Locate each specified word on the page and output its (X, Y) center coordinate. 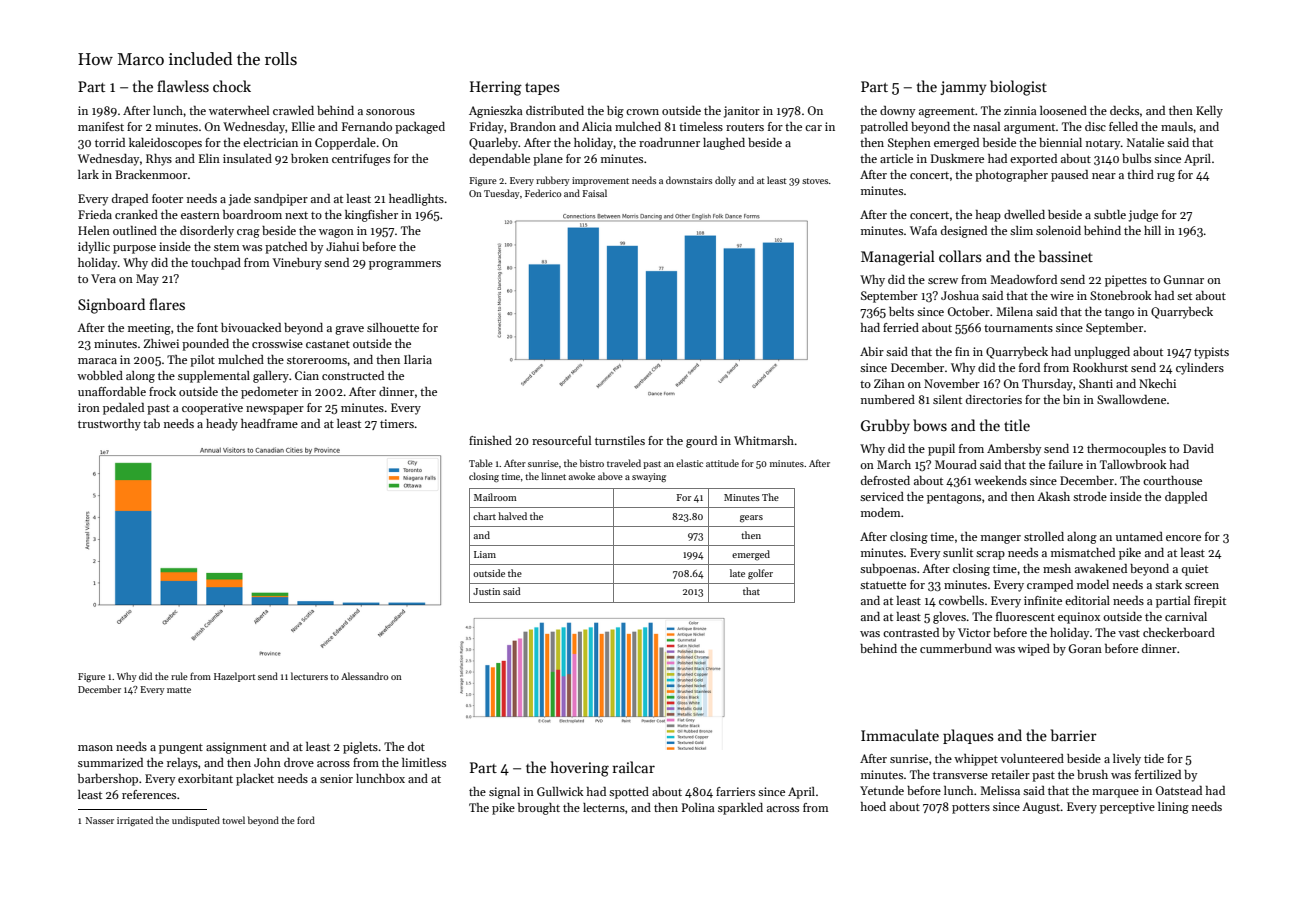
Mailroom (495, 497)
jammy (963, 88)
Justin (486, 591)
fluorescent (1025, 616)
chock (232, 86)
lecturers (309, 676)
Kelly (1209, 112)
